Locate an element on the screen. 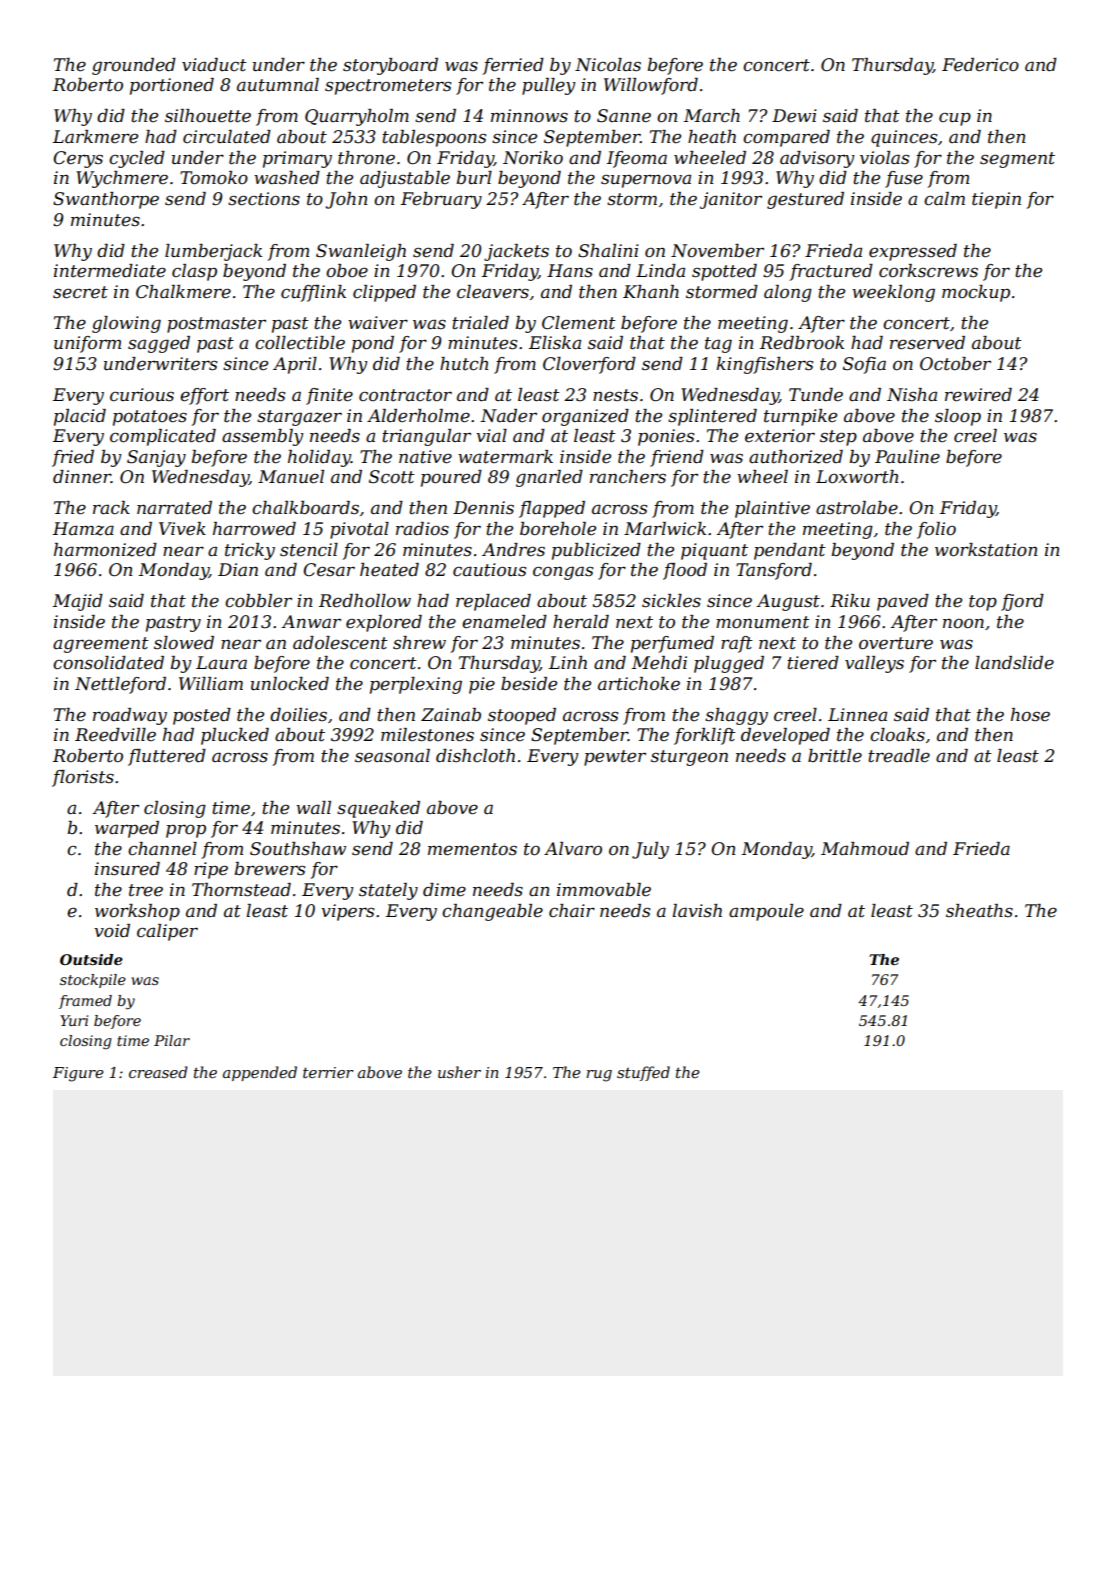  ferried is located at coordinates (513, 66).
